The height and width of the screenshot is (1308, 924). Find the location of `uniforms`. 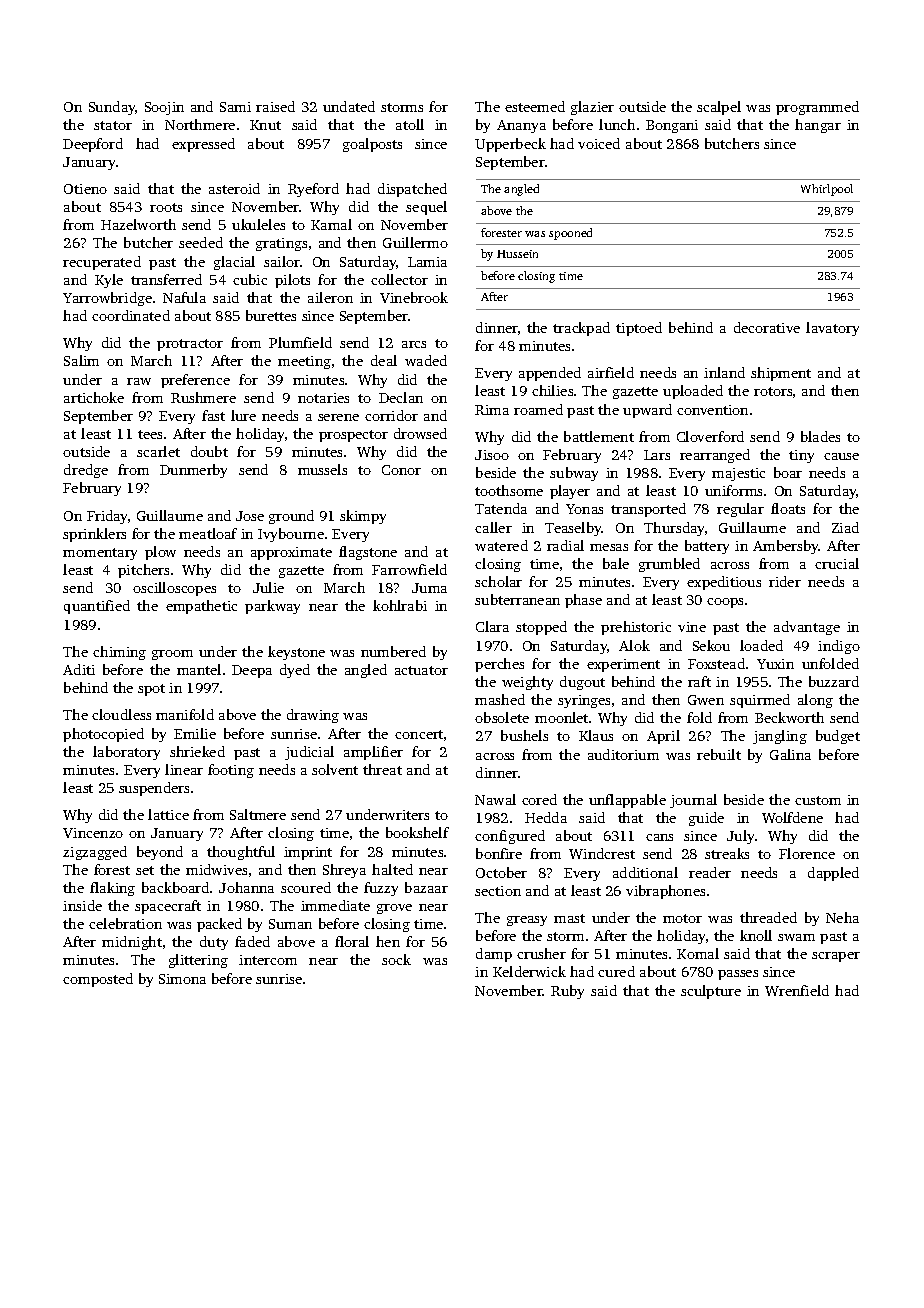

uniforms is located at coordinates (733, 490).
